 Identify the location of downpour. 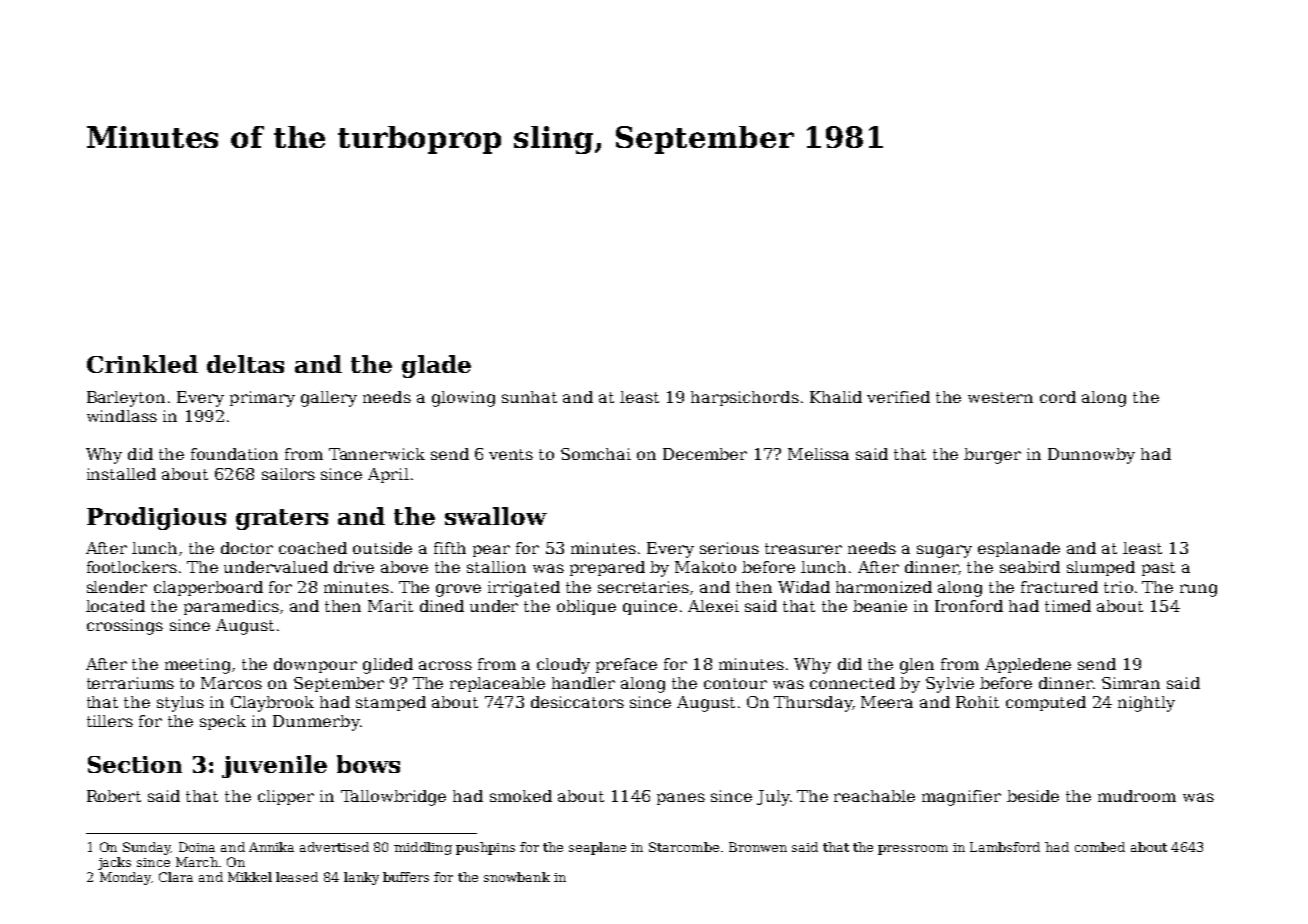
(315, 665).
